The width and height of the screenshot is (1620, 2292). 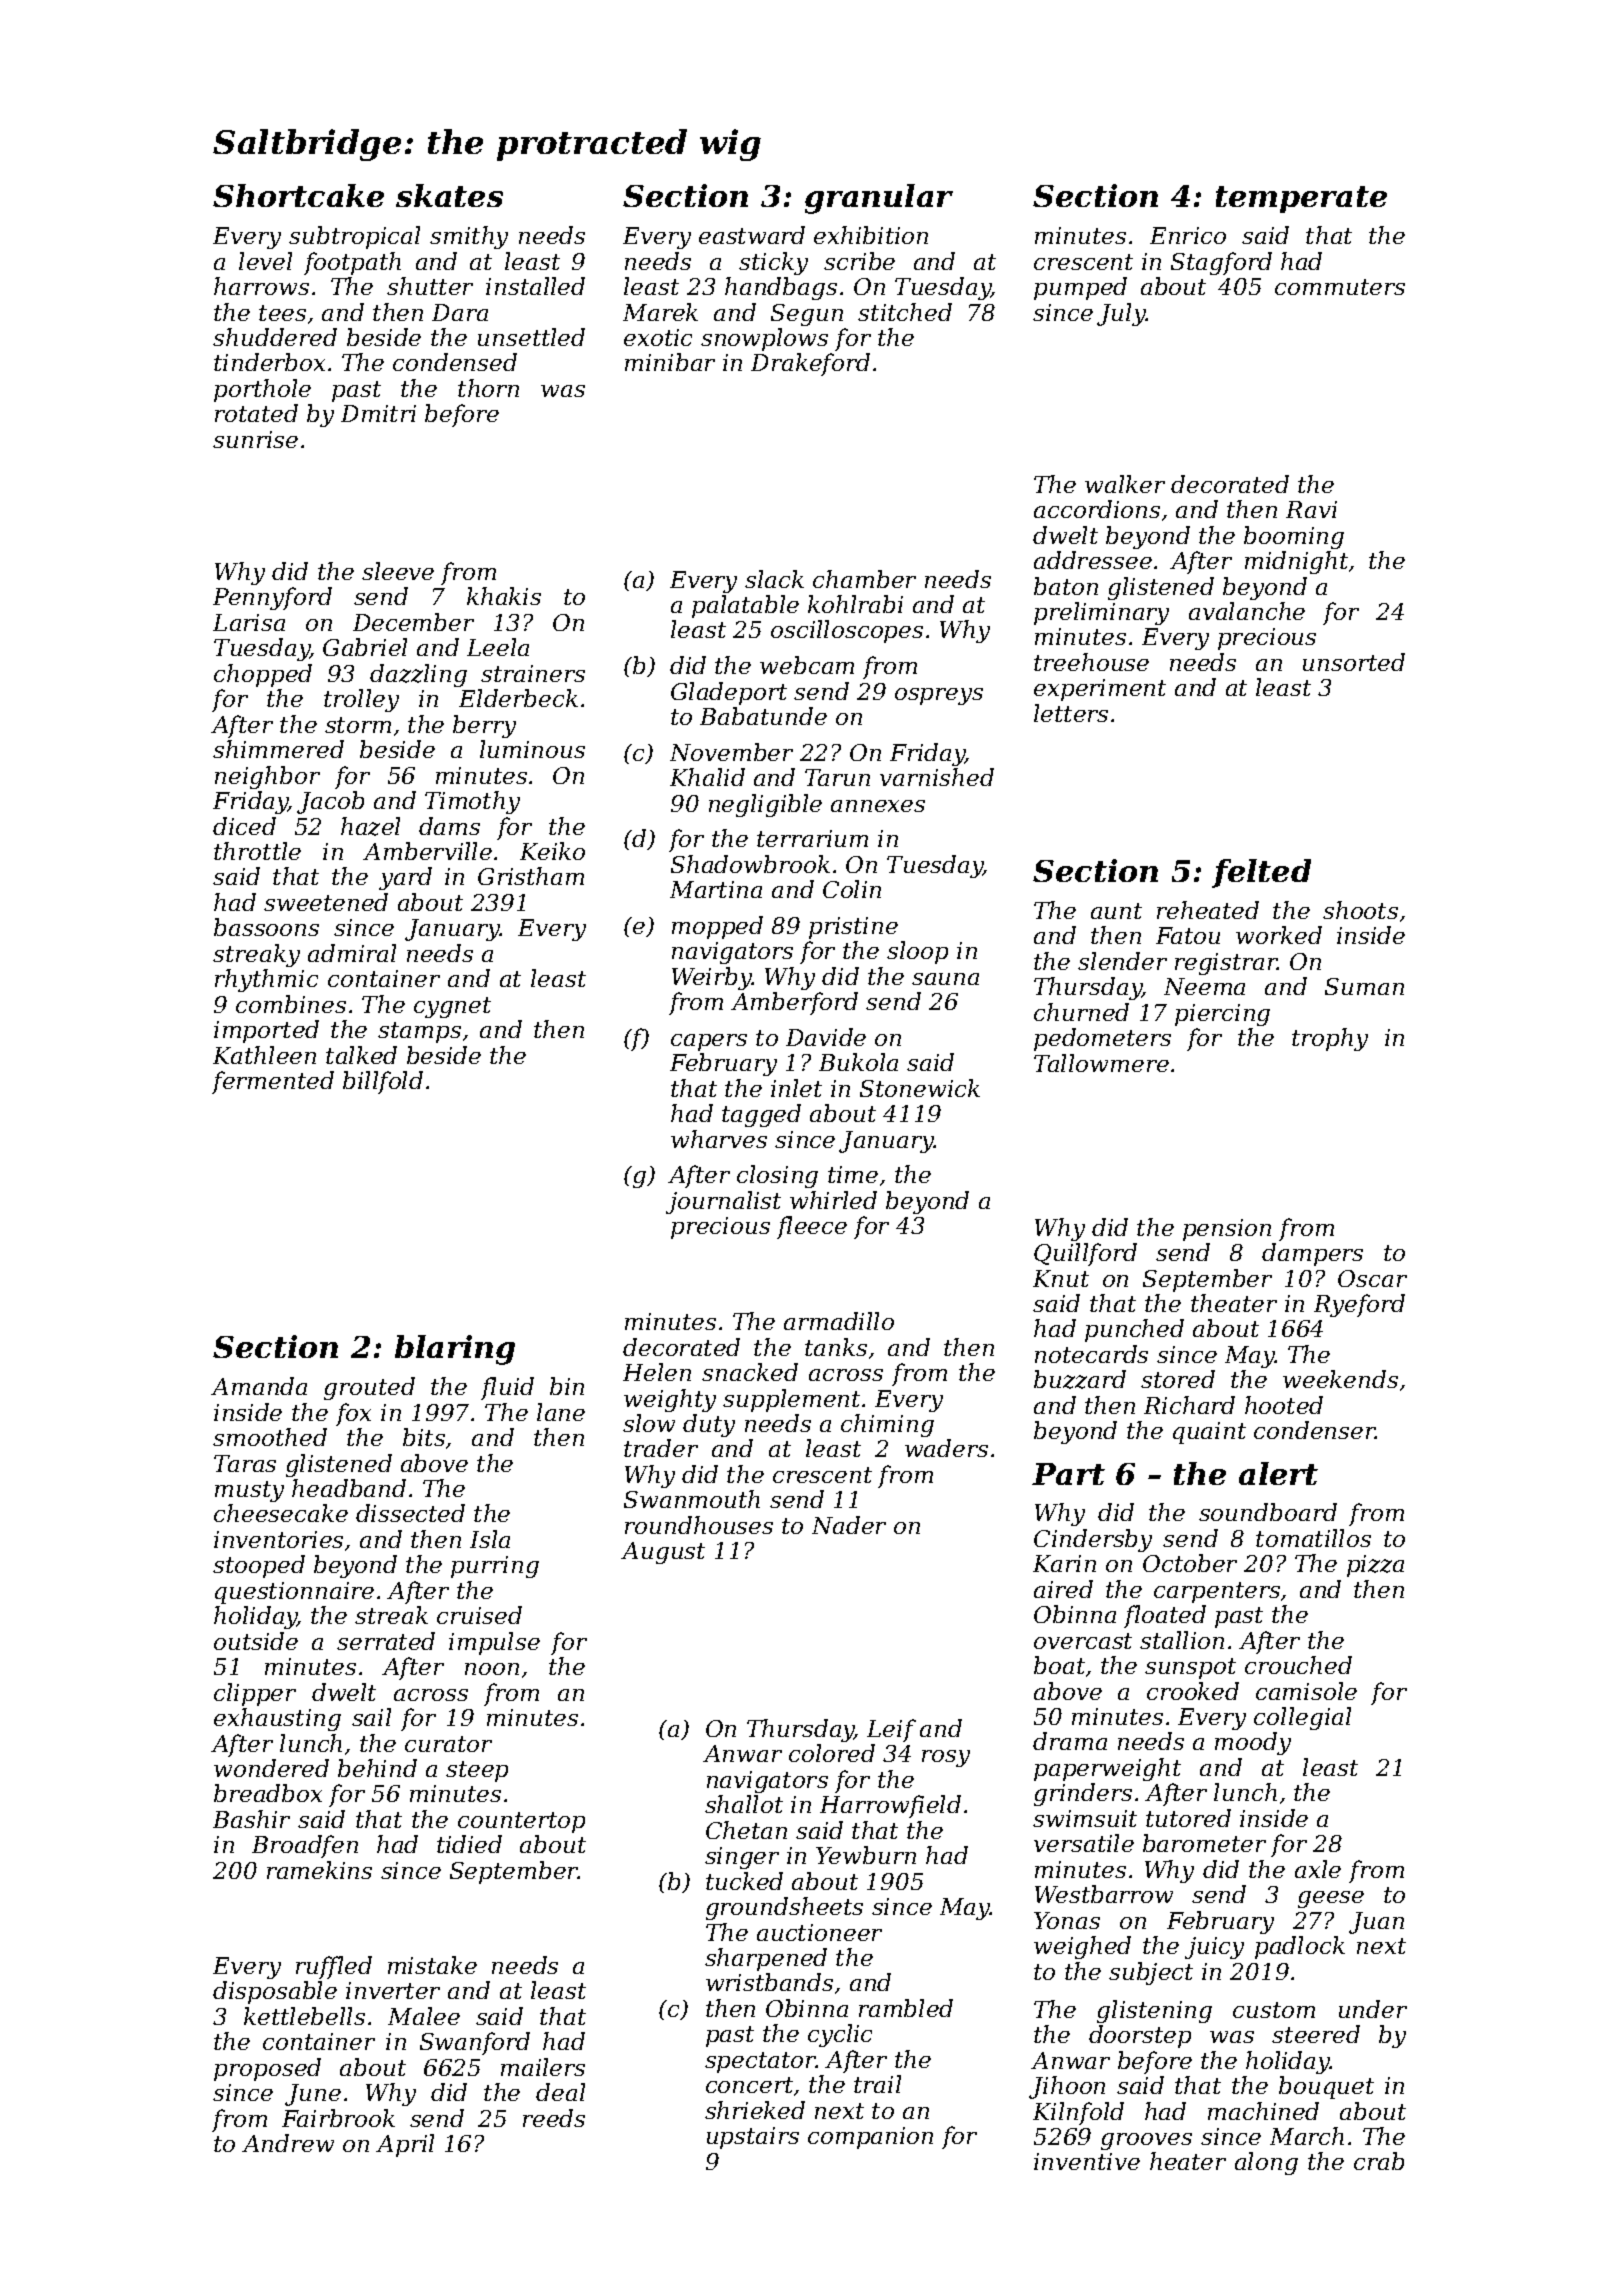 I want to click on time, so click(x=853, y=1174).
